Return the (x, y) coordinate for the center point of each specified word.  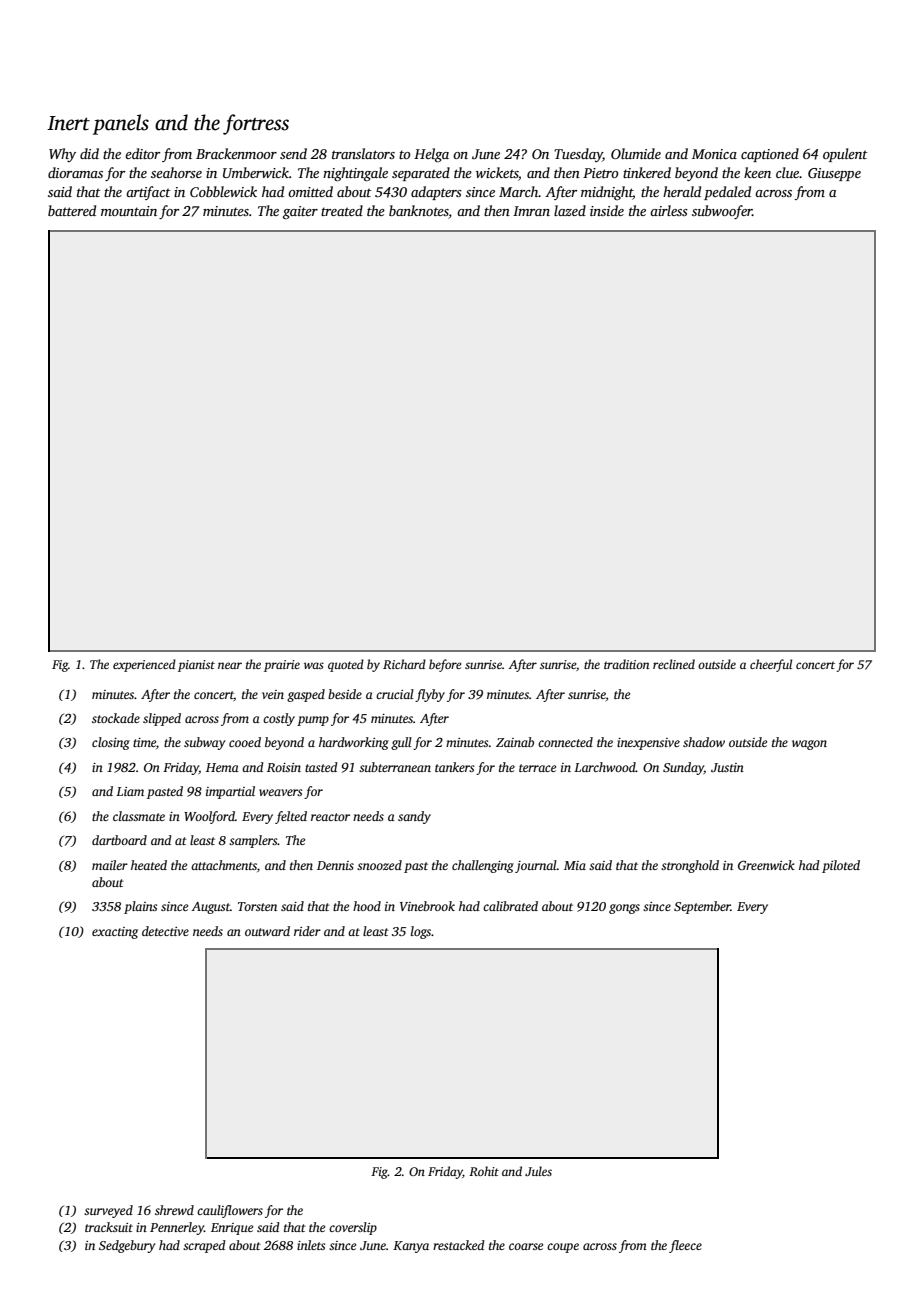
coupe (563, 1248)
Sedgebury (127, 1246)
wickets (497, 172)
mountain (129, 211)
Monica (714, 154)
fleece (685, 1246)
